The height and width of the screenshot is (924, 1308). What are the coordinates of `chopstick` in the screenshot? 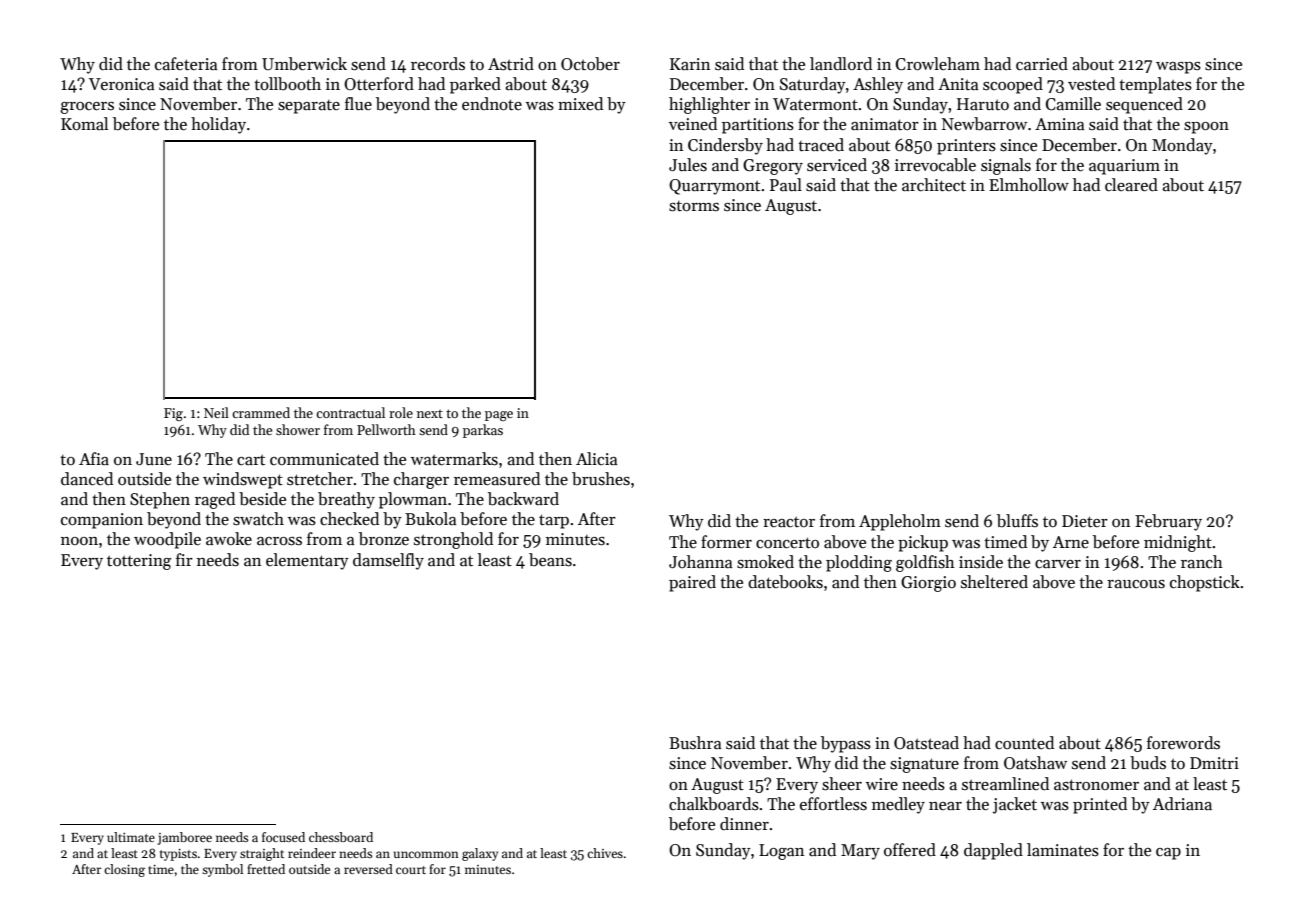 It's located at (1205, 583).
